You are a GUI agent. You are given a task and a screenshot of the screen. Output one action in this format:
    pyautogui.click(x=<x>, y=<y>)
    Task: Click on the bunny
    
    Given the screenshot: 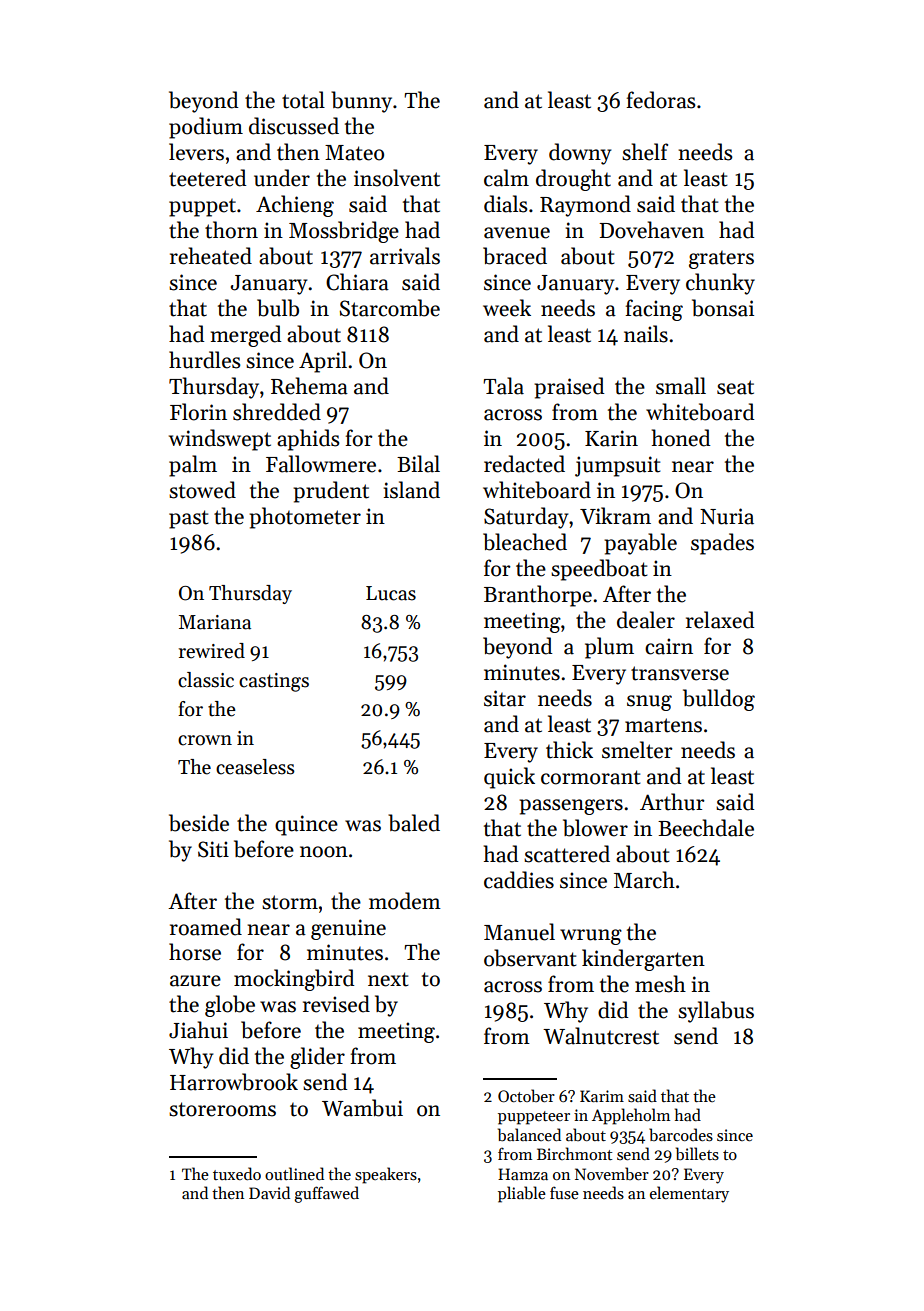 What is the action you would take?
    pyautogui.click(x=361, y=102)
